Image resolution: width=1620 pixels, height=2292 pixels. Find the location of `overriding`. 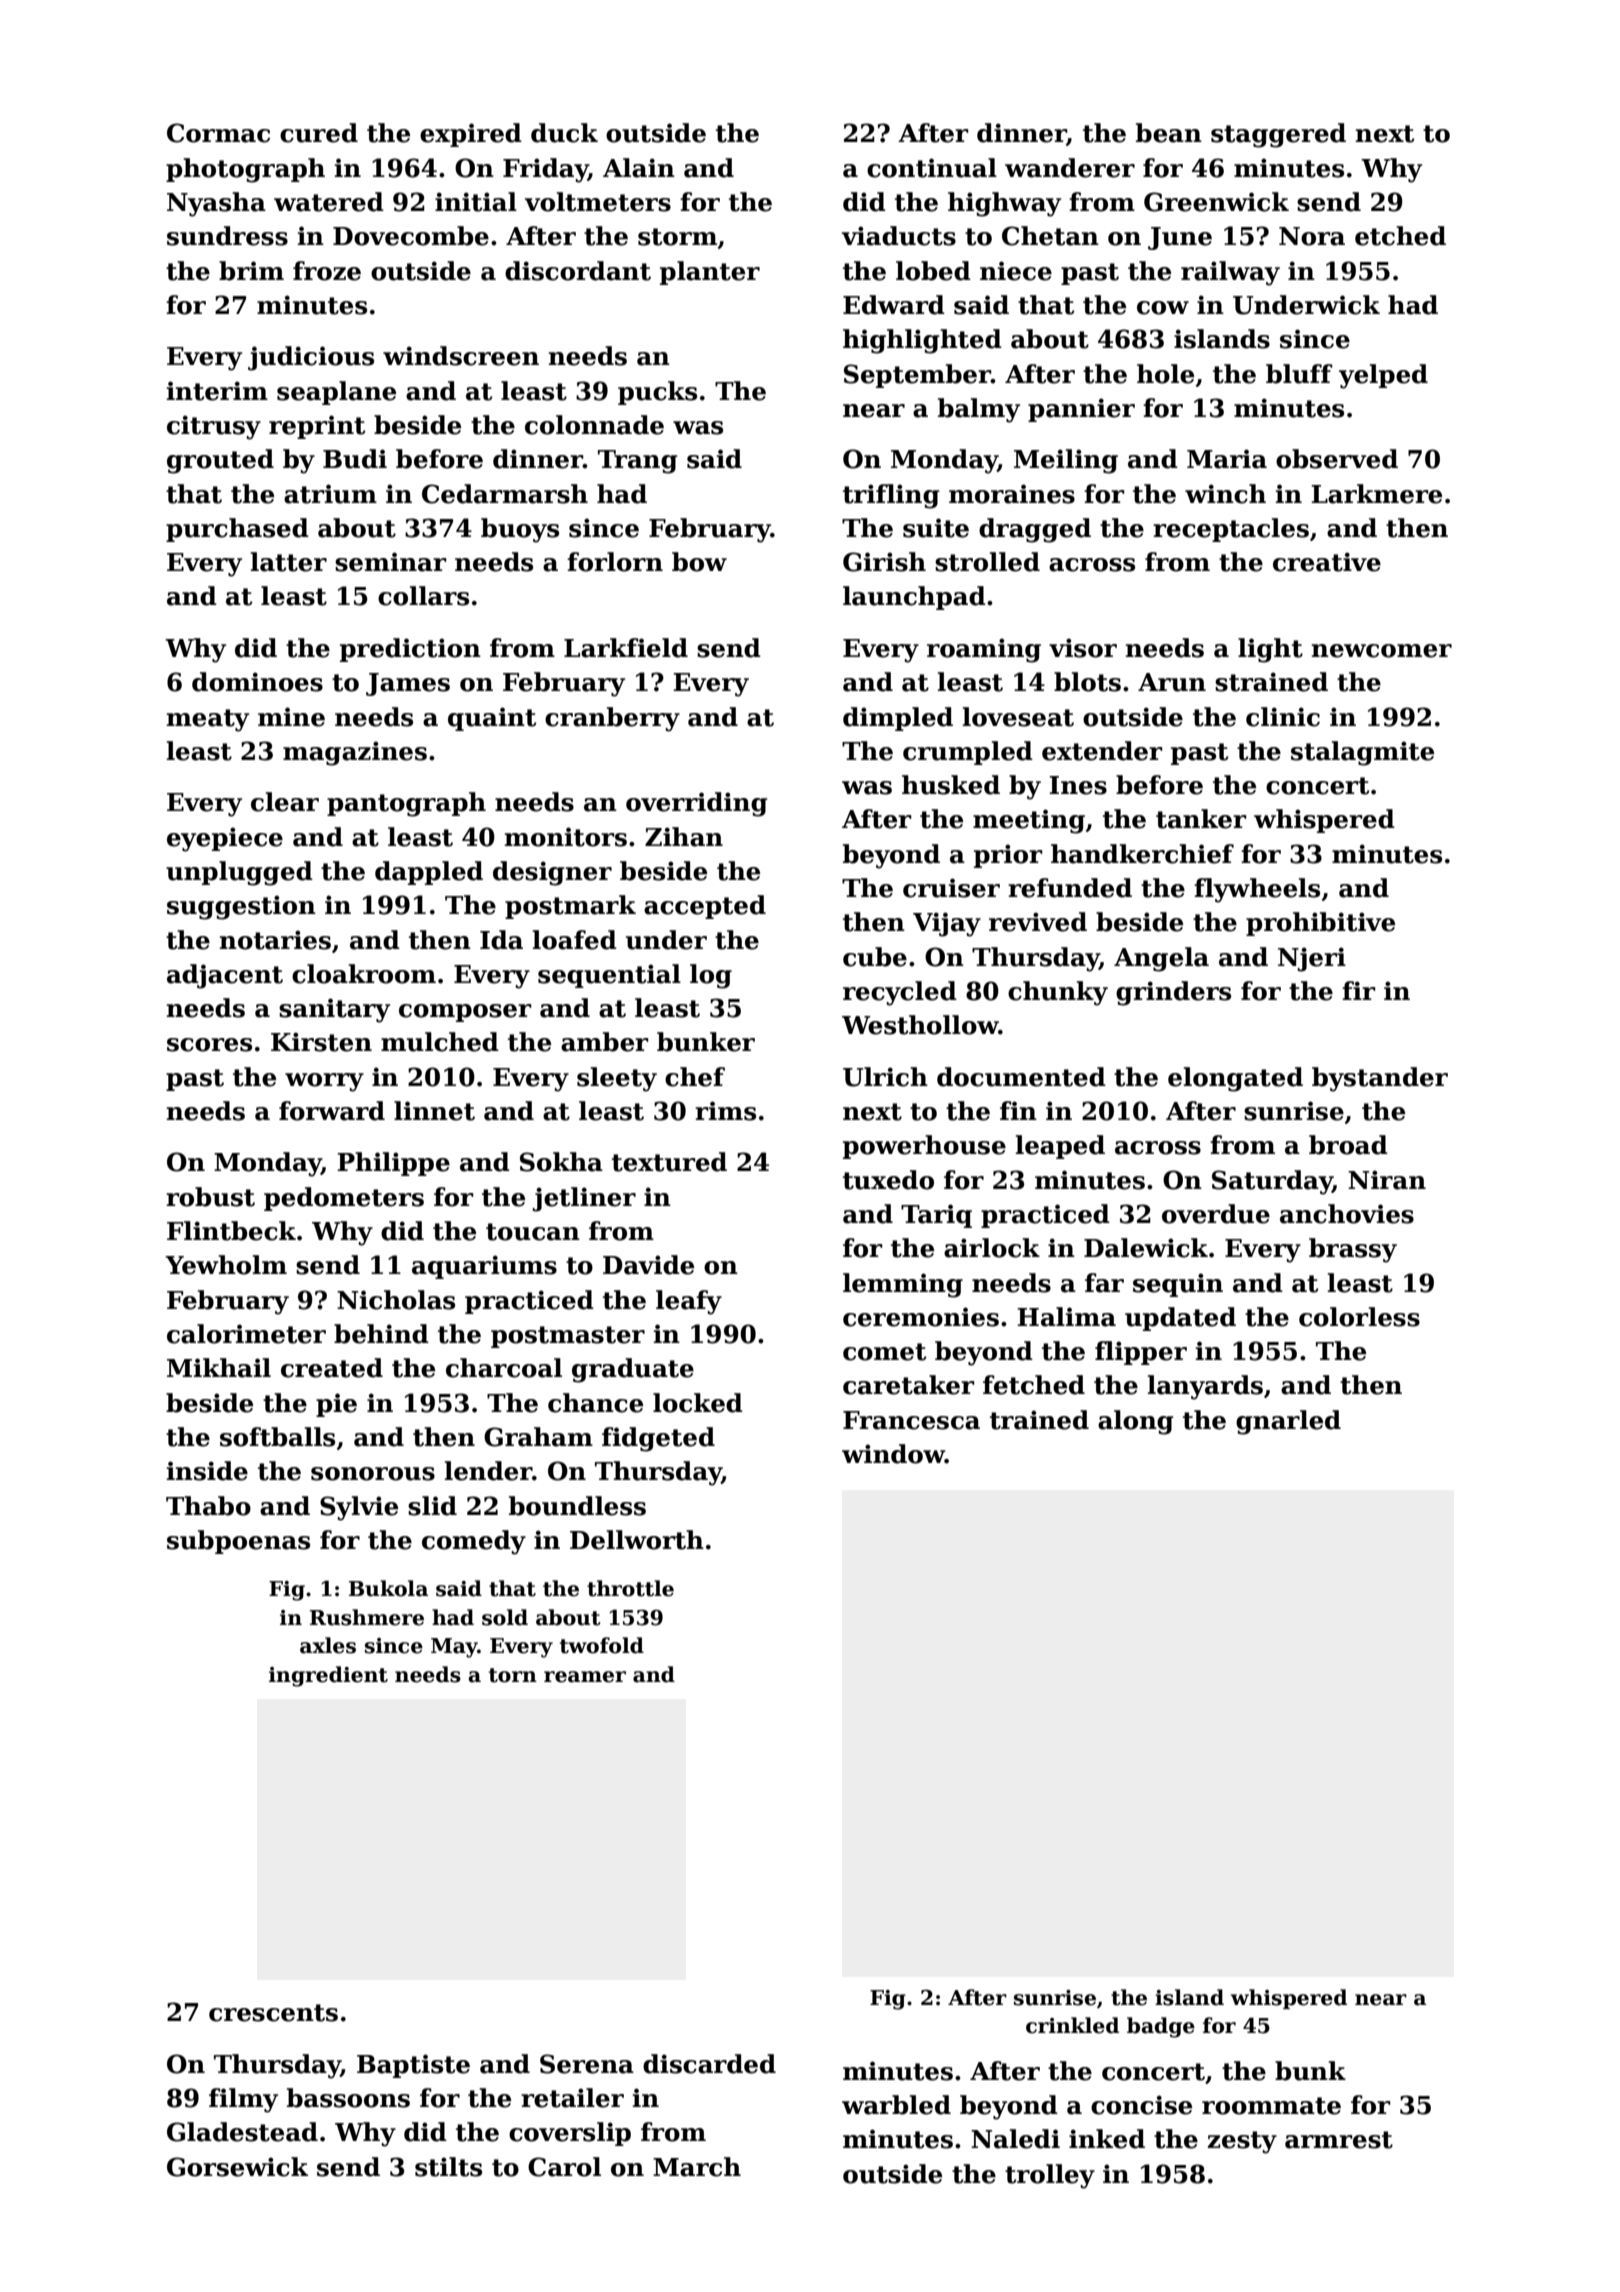

overriding is located at coordinates (697, 804).
